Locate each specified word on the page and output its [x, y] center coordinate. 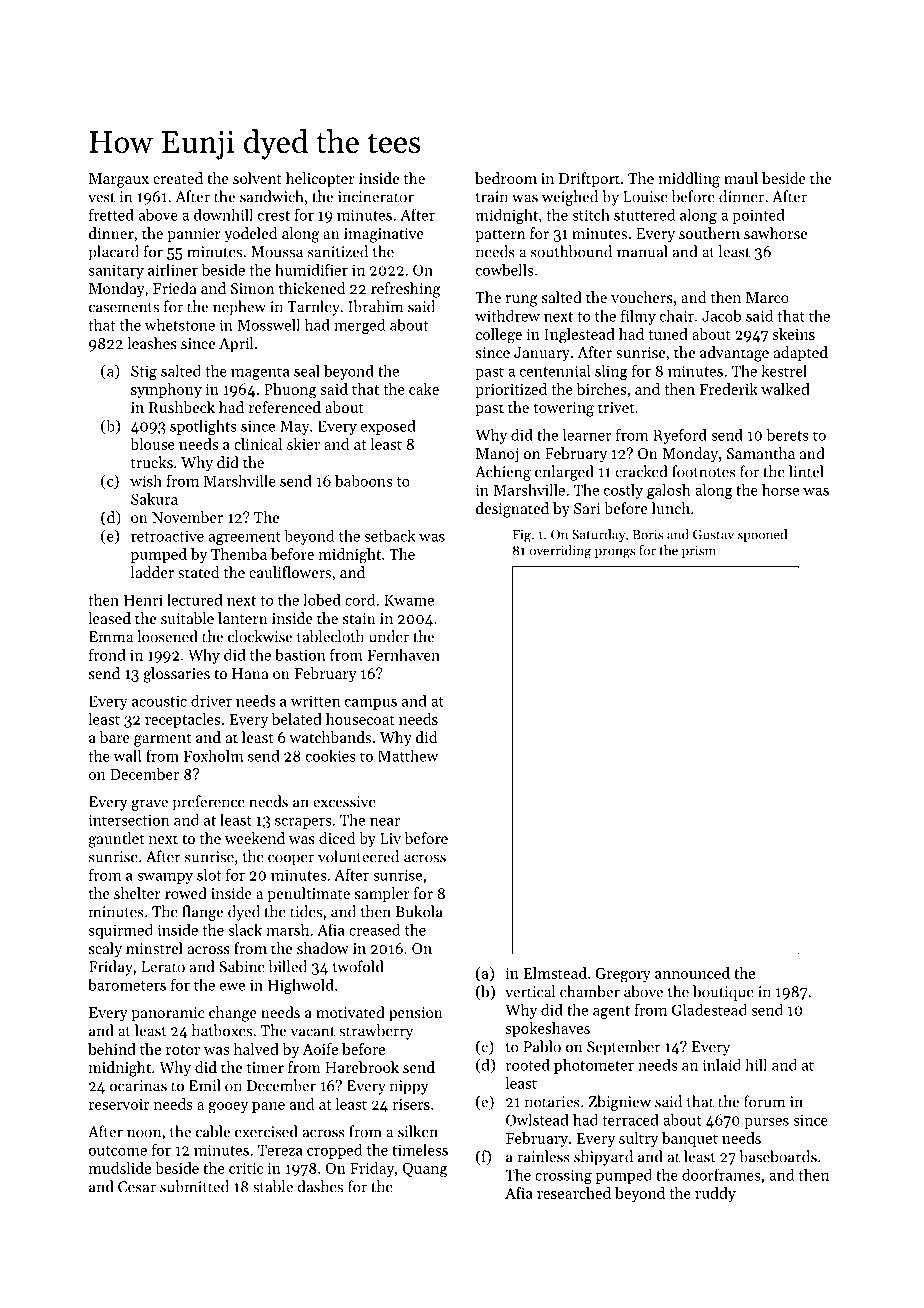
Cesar [137, 1187]
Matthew [408, 755]
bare [114, 737]
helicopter [320, 179]
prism [699, 552]
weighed [570, 198]
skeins [794, 334]
